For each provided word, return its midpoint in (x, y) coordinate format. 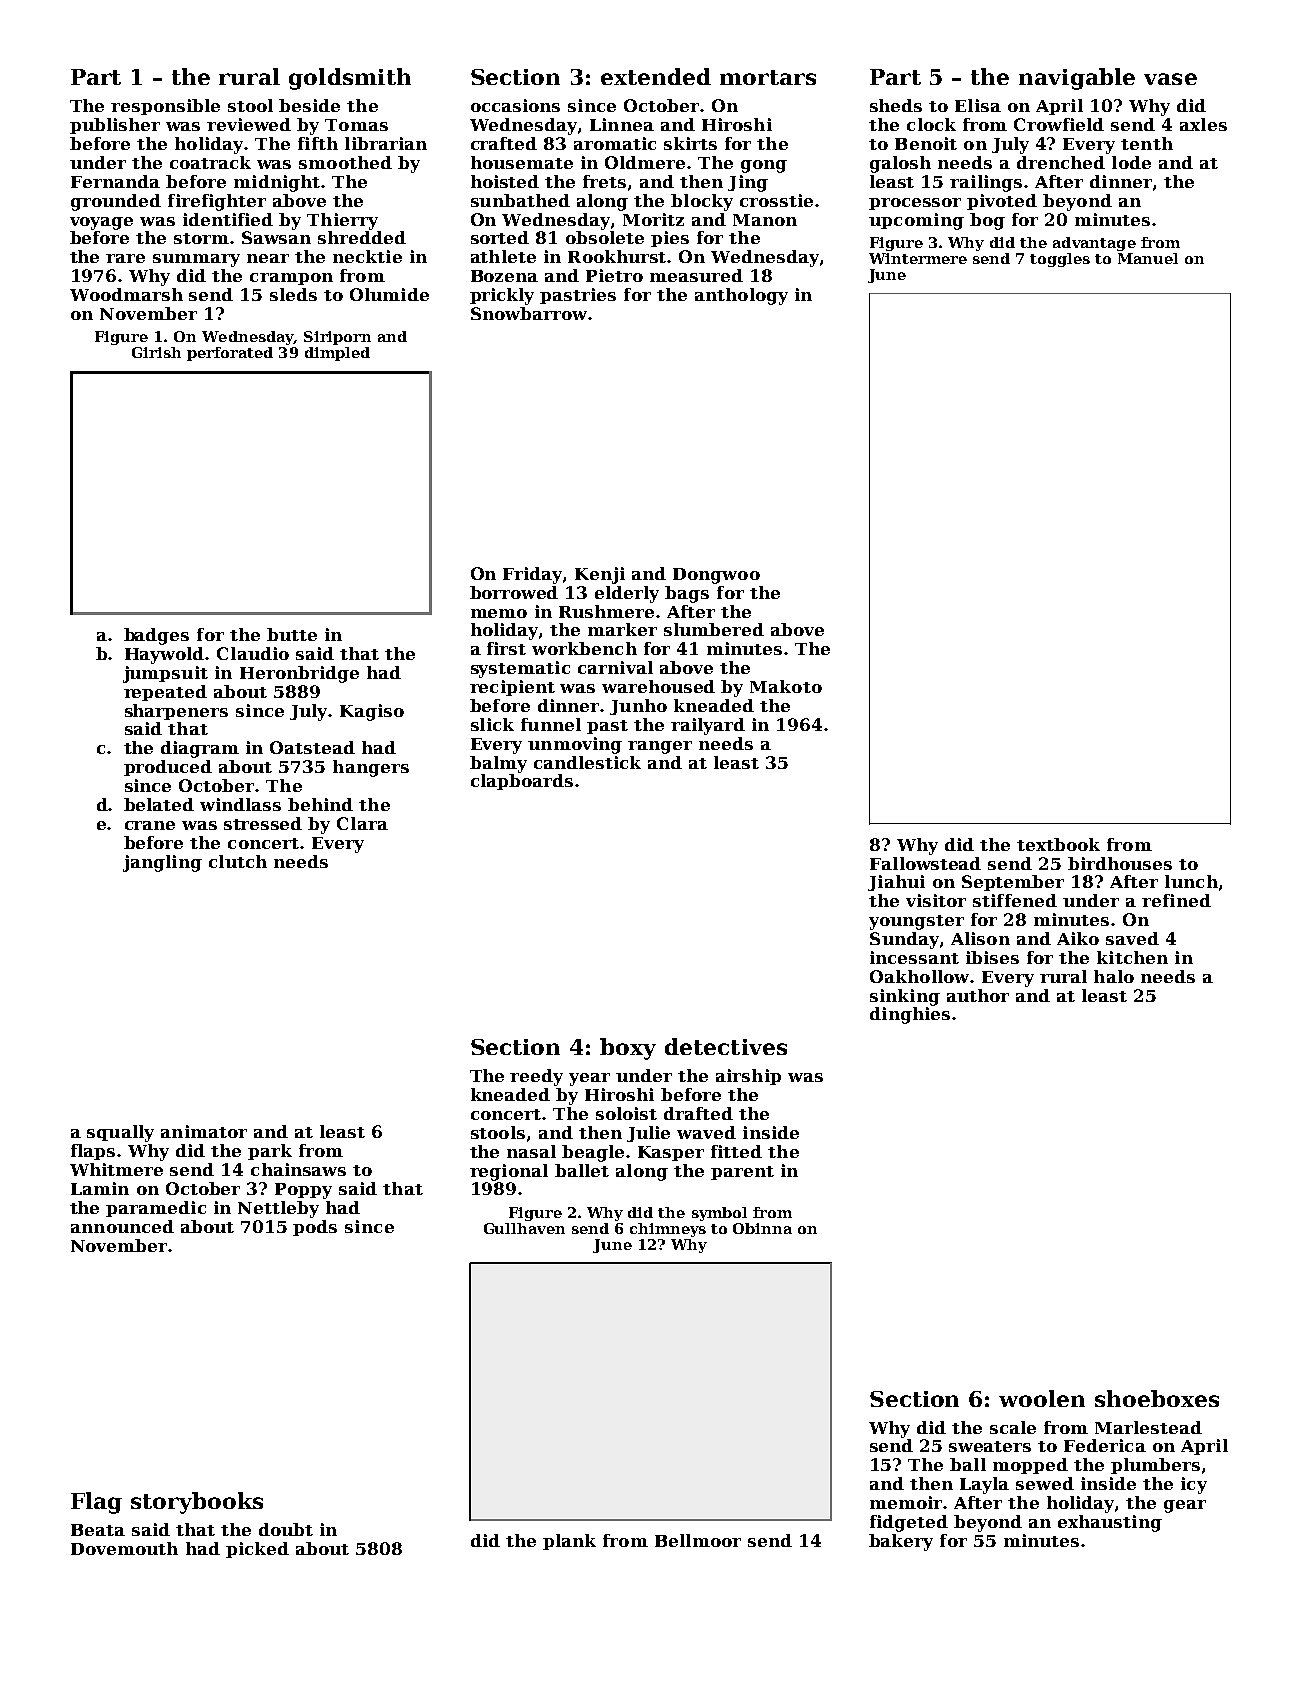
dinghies (910, 1015)
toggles (1060, 260)
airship (748, 1077)
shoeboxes (1157, 1398)
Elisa (978, 105)
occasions (515, 105)
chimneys (668, 1230)
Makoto (786, 686)
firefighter (217, 202)
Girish (156, 352)
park (270, 1152)
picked (257, 1550)
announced (122, 1226)
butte (292, 634)
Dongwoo (716, 576)
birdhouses (1120, 863)
